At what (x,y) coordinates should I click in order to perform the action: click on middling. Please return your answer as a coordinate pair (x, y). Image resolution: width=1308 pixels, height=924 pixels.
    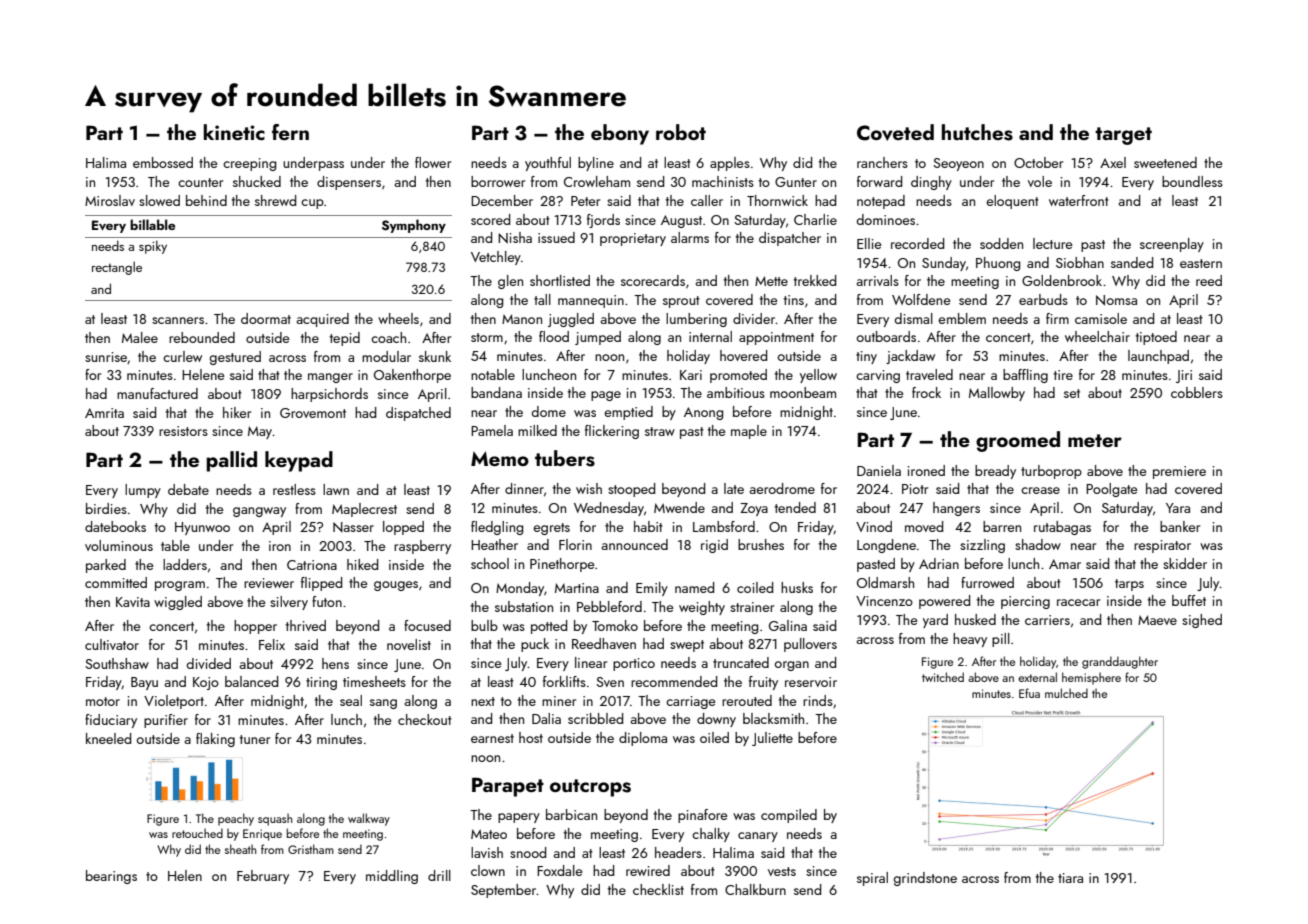
    Looking at the image, I should click on (392, 877).
